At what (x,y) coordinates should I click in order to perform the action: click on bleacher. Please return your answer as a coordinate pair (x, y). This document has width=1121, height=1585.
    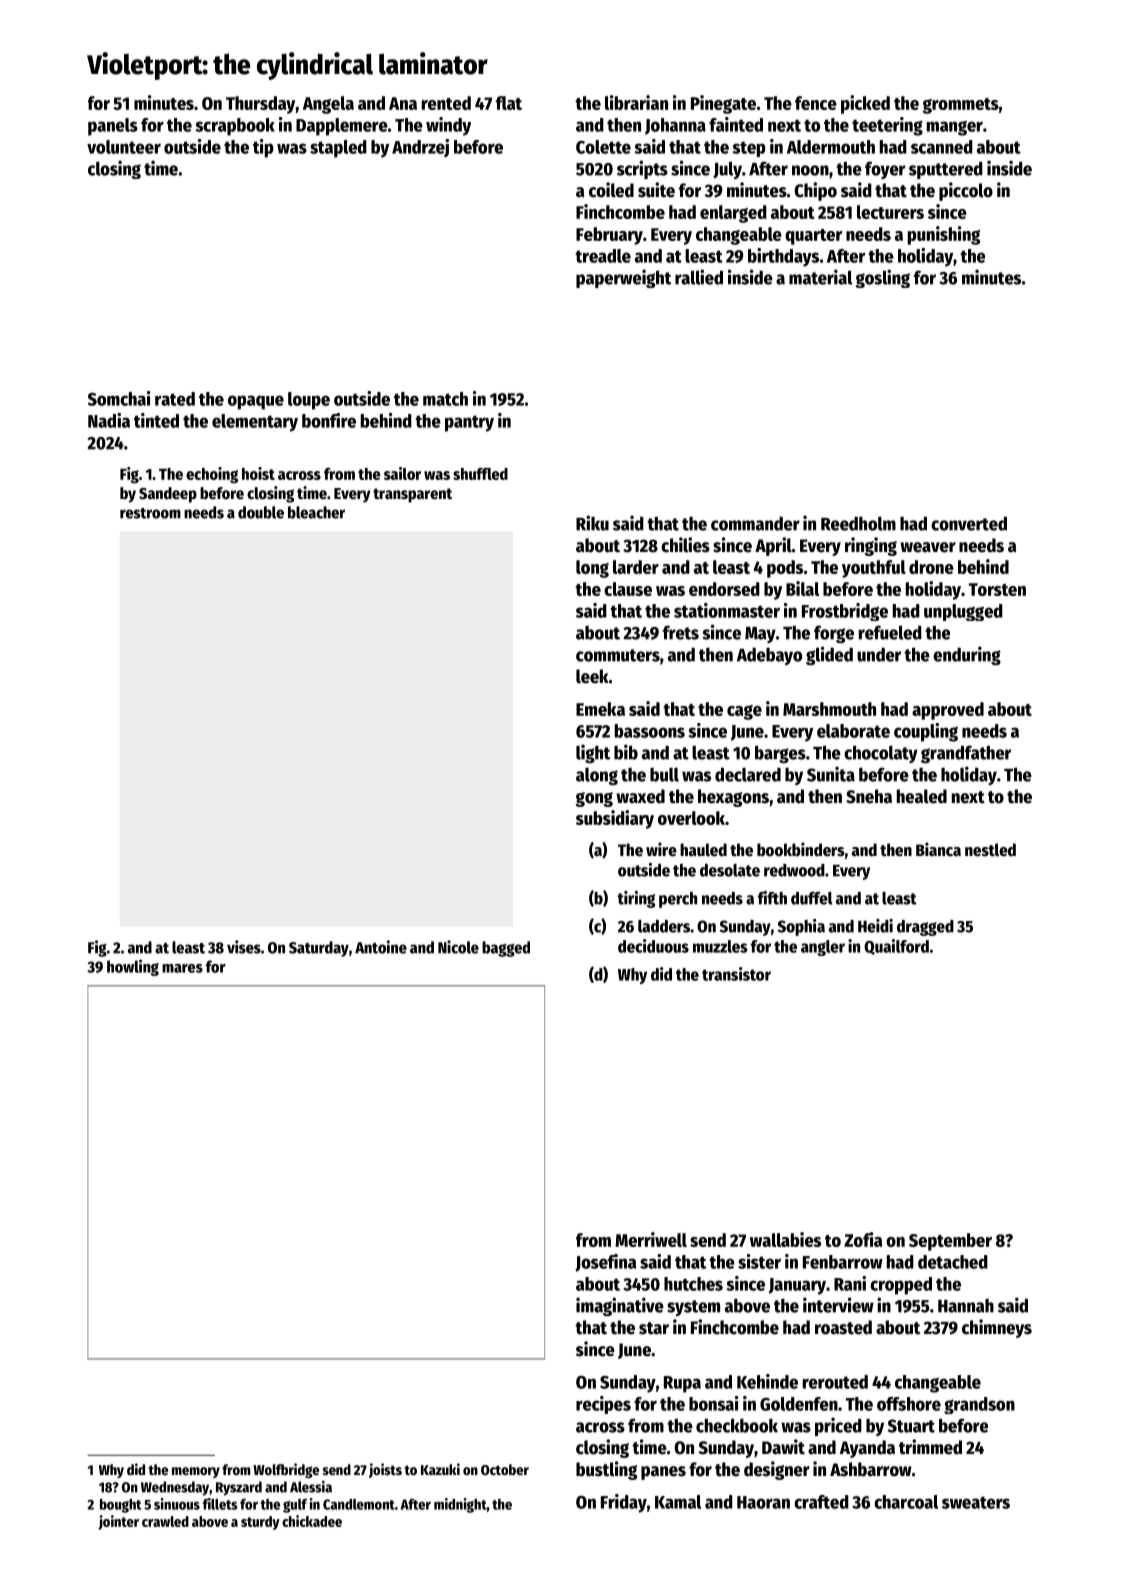
    Looking at the image, I should click on (316, 512).
